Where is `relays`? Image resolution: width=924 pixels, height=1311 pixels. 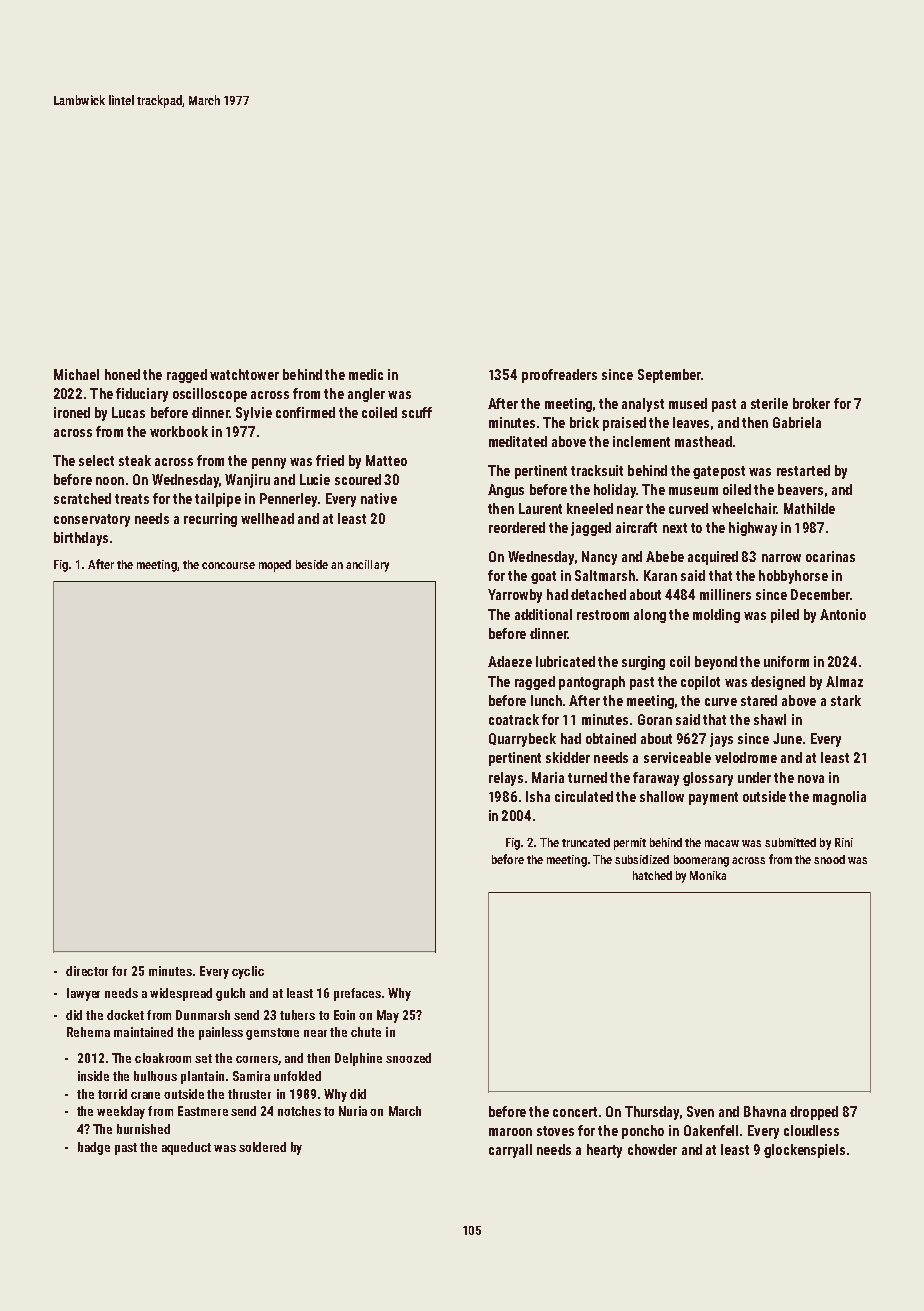 relays is located at coordinates (506, 779).
